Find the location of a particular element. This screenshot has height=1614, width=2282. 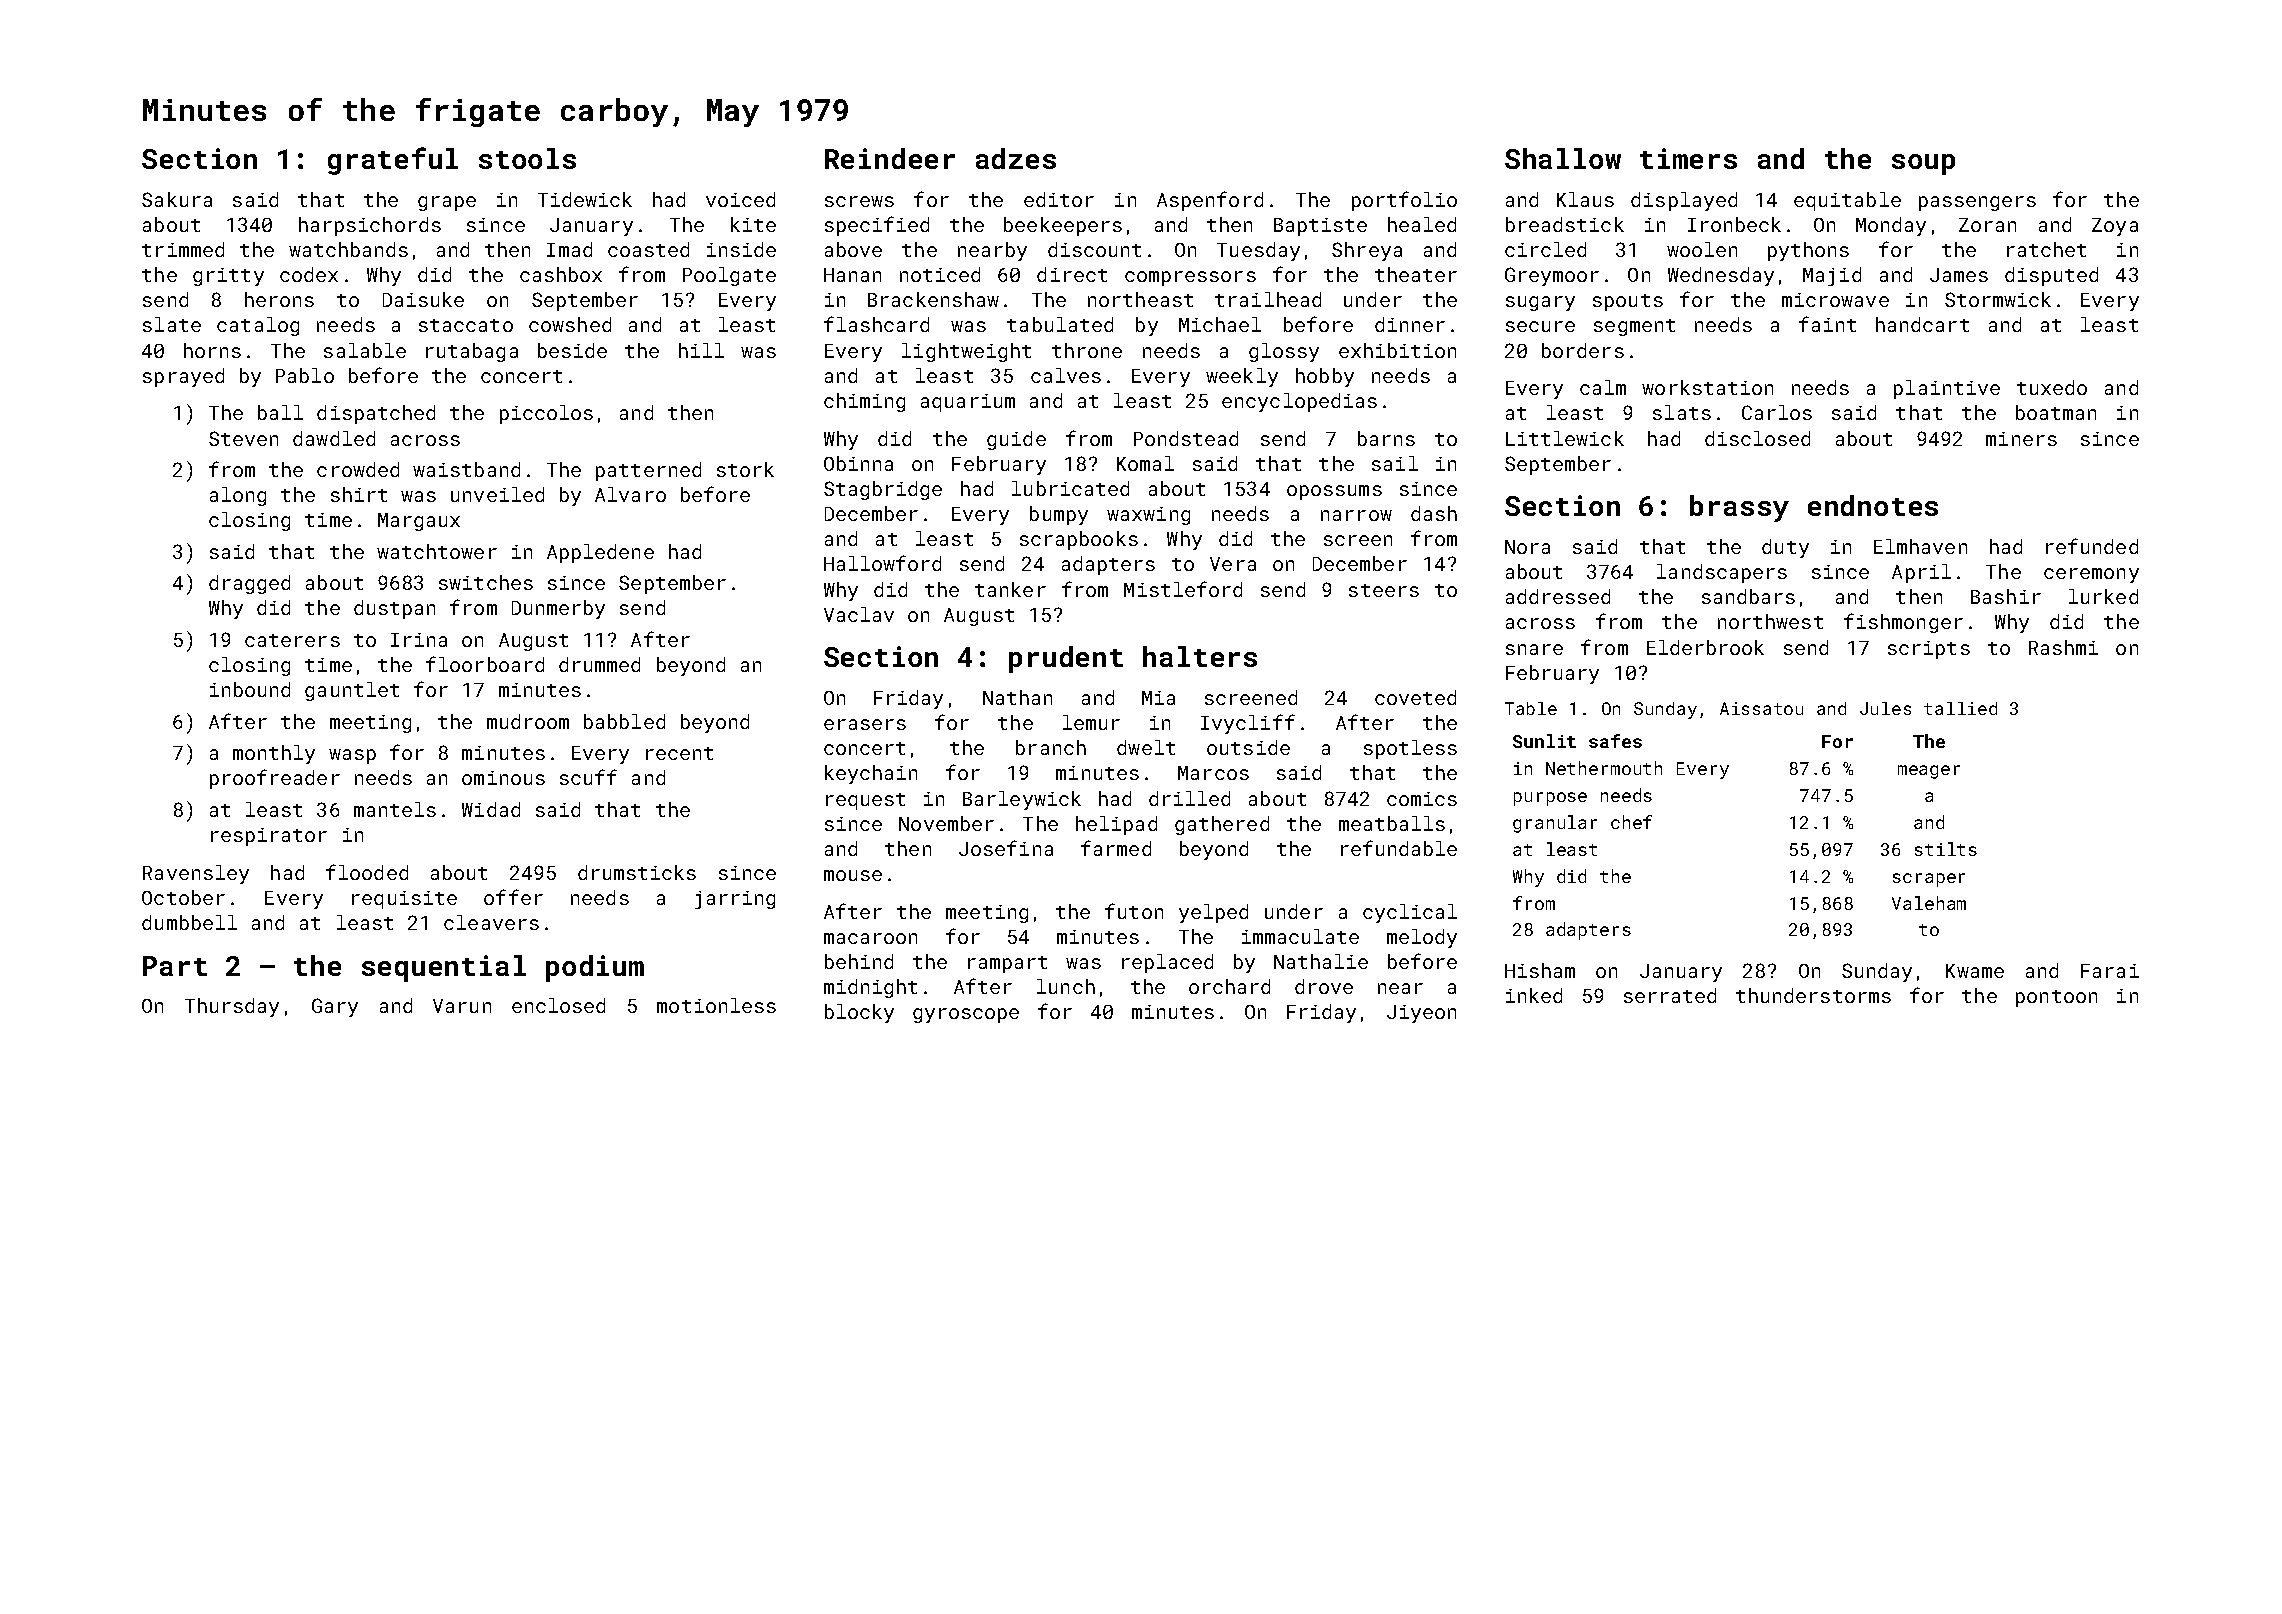

Widad is located at coordinates (491, 809).
